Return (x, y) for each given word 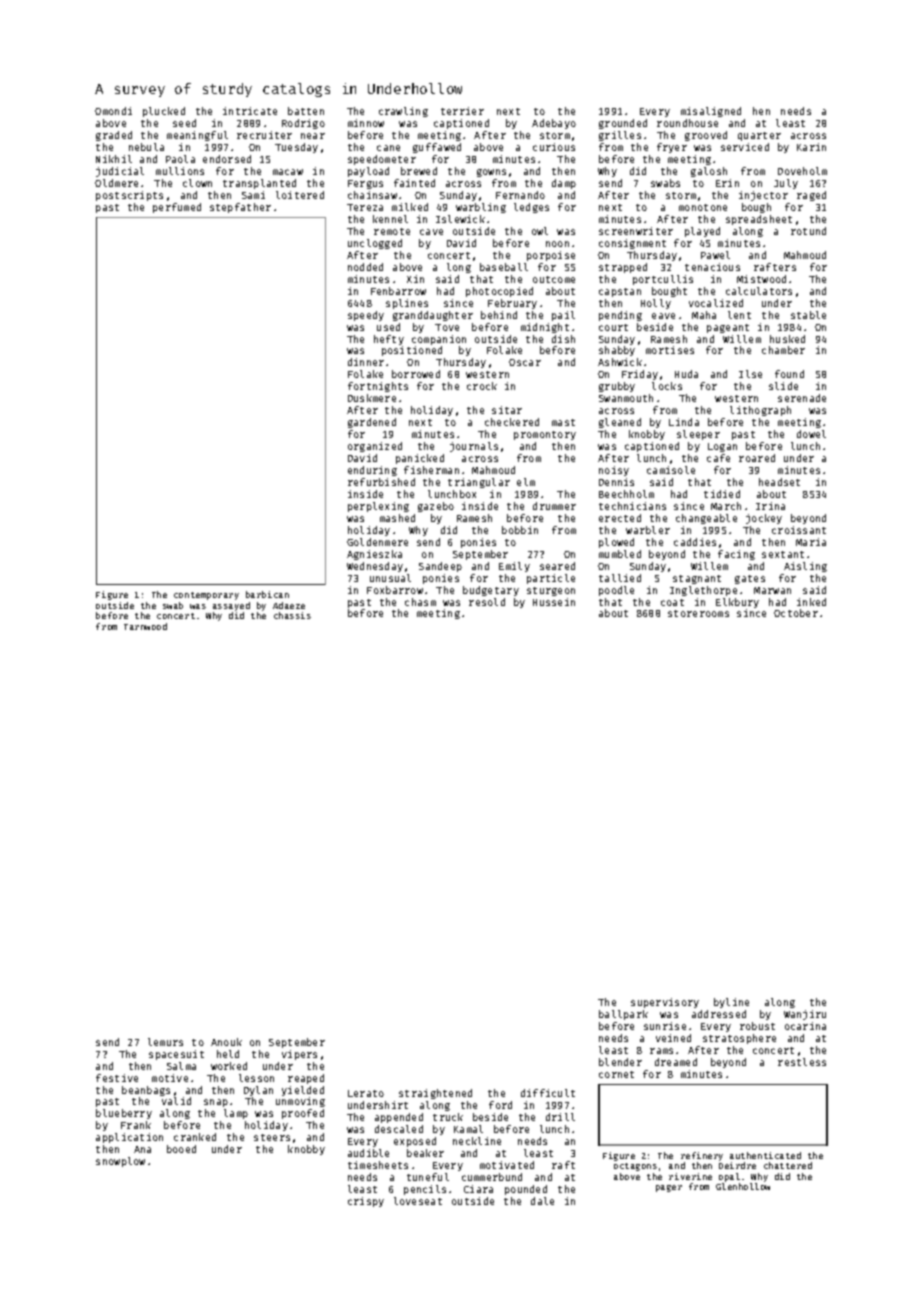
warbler (648, 530)
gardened (372, 423)
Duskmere (372, 398)
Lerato (366, 1093)
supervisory (665, 1003)
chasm (420, 602)
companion (439, 340)
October (796, 613)
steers (272, 1137)
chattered (788, 1165)
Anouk (226, 1042)
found (789, 374)
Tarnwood (145, 626)
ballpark (623, 1015)
